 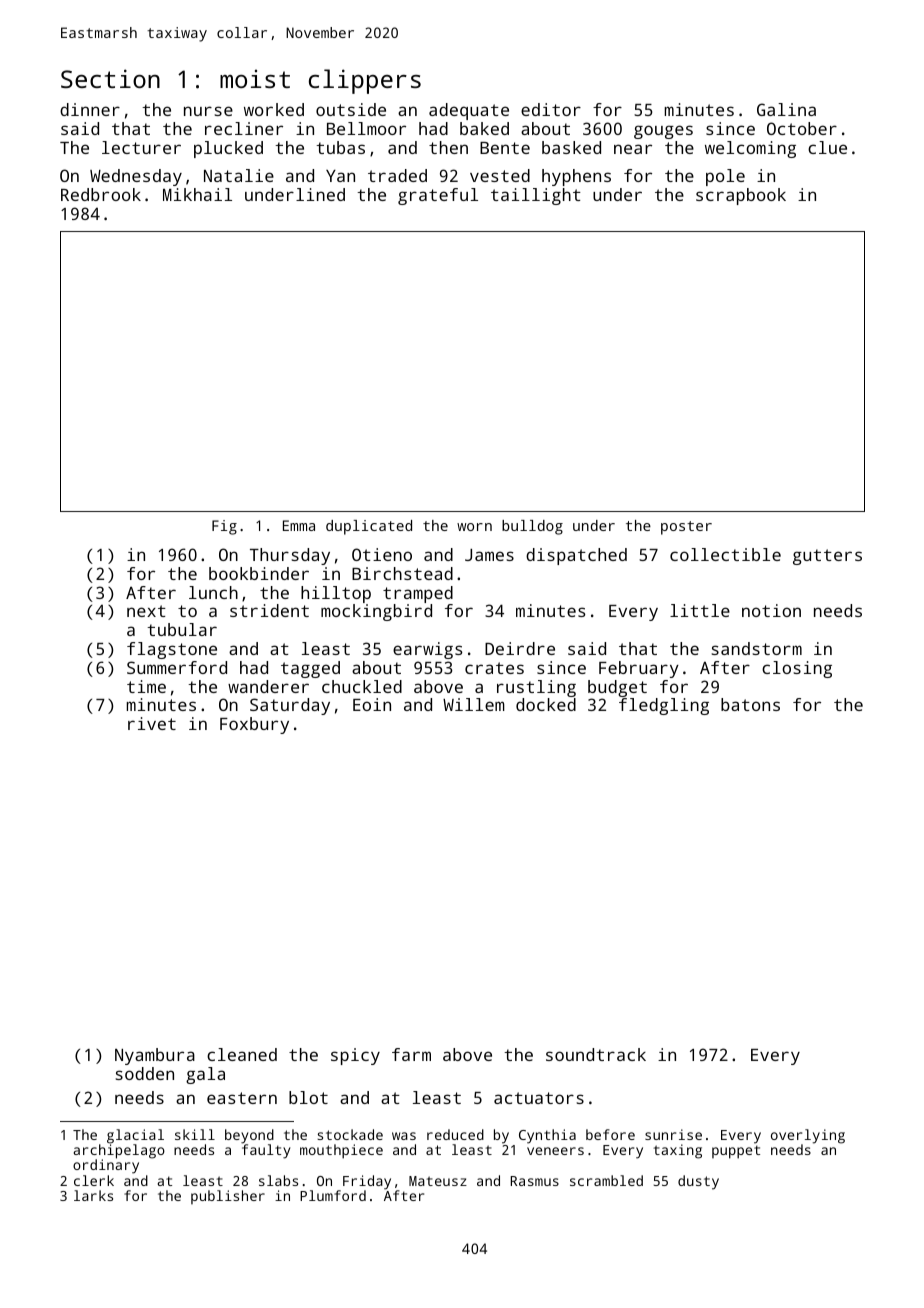 I want to click on welcoming, so click(x=750, y=149).
